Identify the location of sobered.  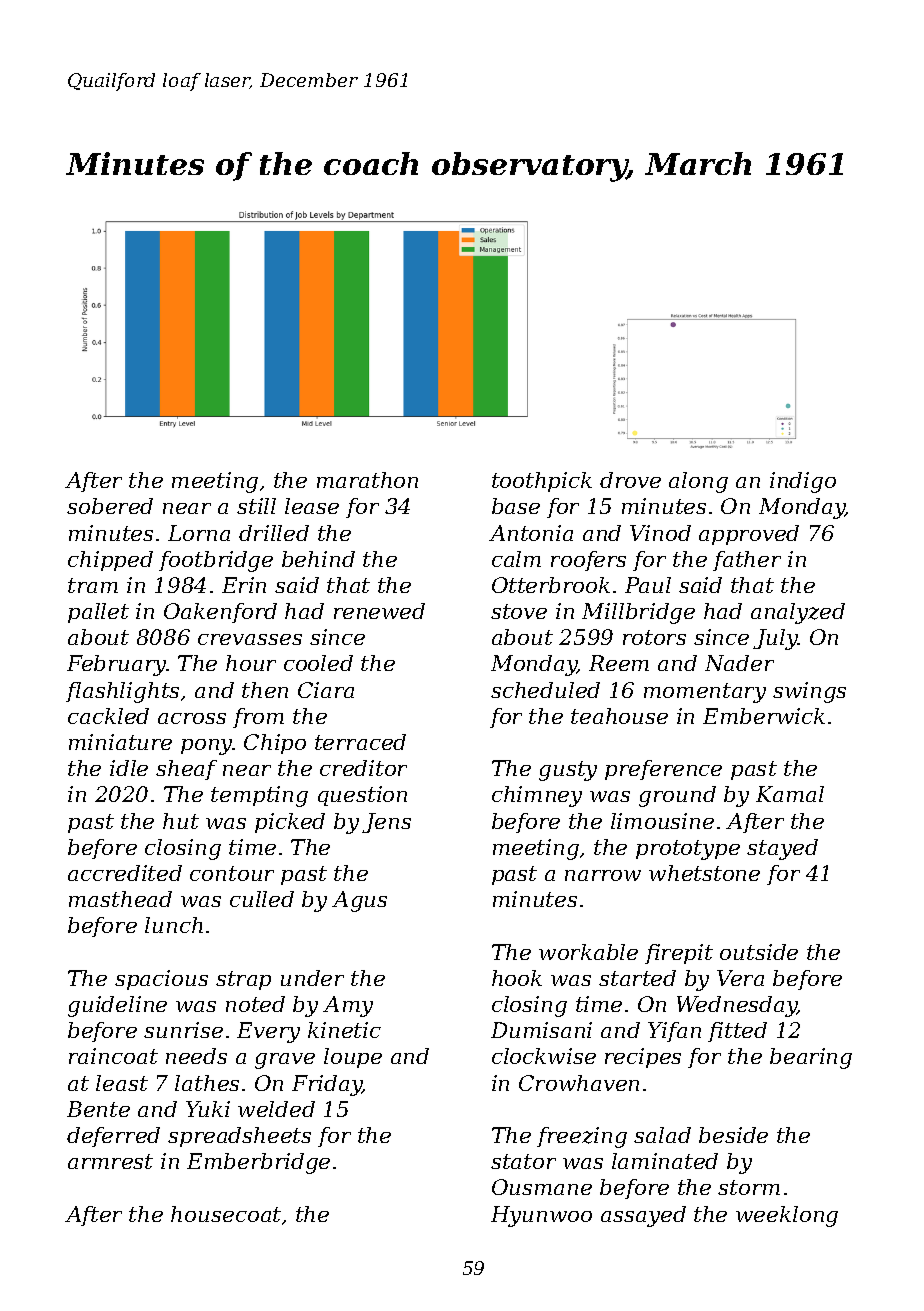
(110, 506).
